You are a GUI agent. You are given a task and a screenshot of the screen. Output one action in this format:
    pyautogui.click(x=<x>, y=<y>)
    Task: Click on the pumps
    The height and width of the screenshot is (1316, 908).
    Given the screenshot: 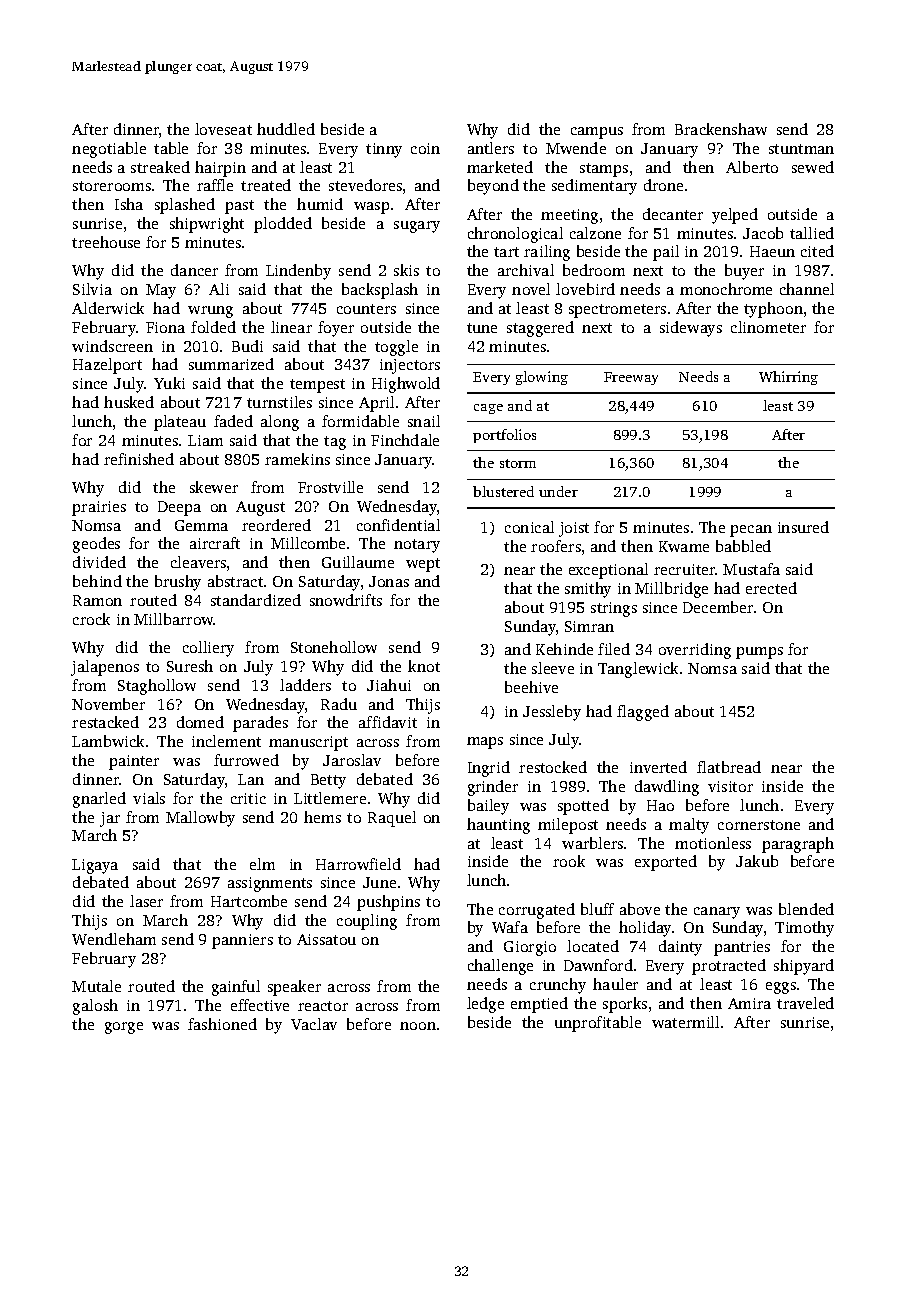 What is the action you would take?
    pyautogui.click(x=759, y=653)
